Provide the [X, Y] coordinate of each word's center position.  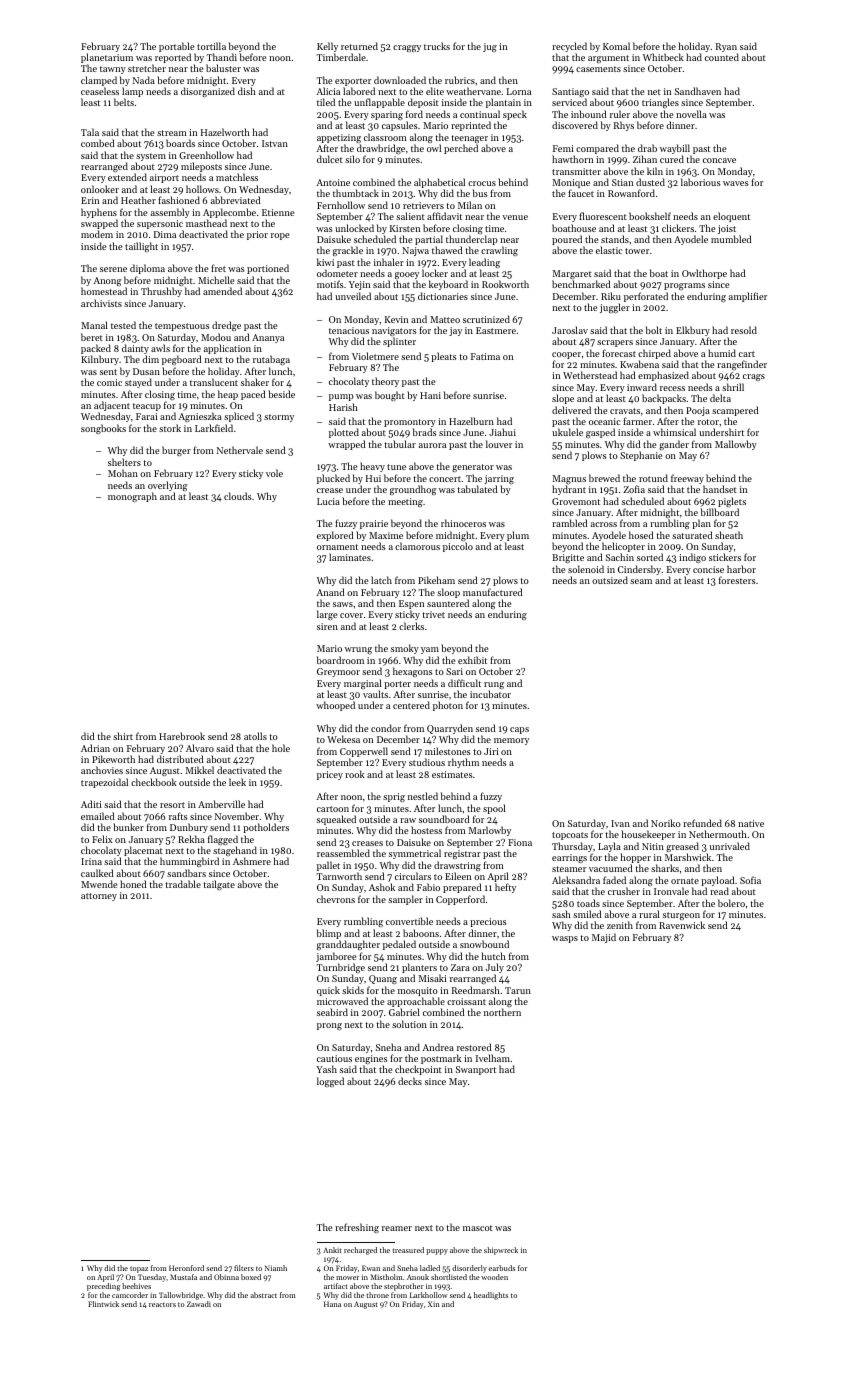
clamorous [417, 546]
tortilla [211, 46]
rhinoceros [463, 523]
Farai [147, 416]
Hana [332, 1304]
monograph [132, 497]
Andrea [438, 1047]
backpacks [664, 399]
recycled [569, 47]
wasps [565, 939]
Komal [616, 46]
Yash [326, 1069]
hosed [641, 535]
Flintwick [103, 1304]
